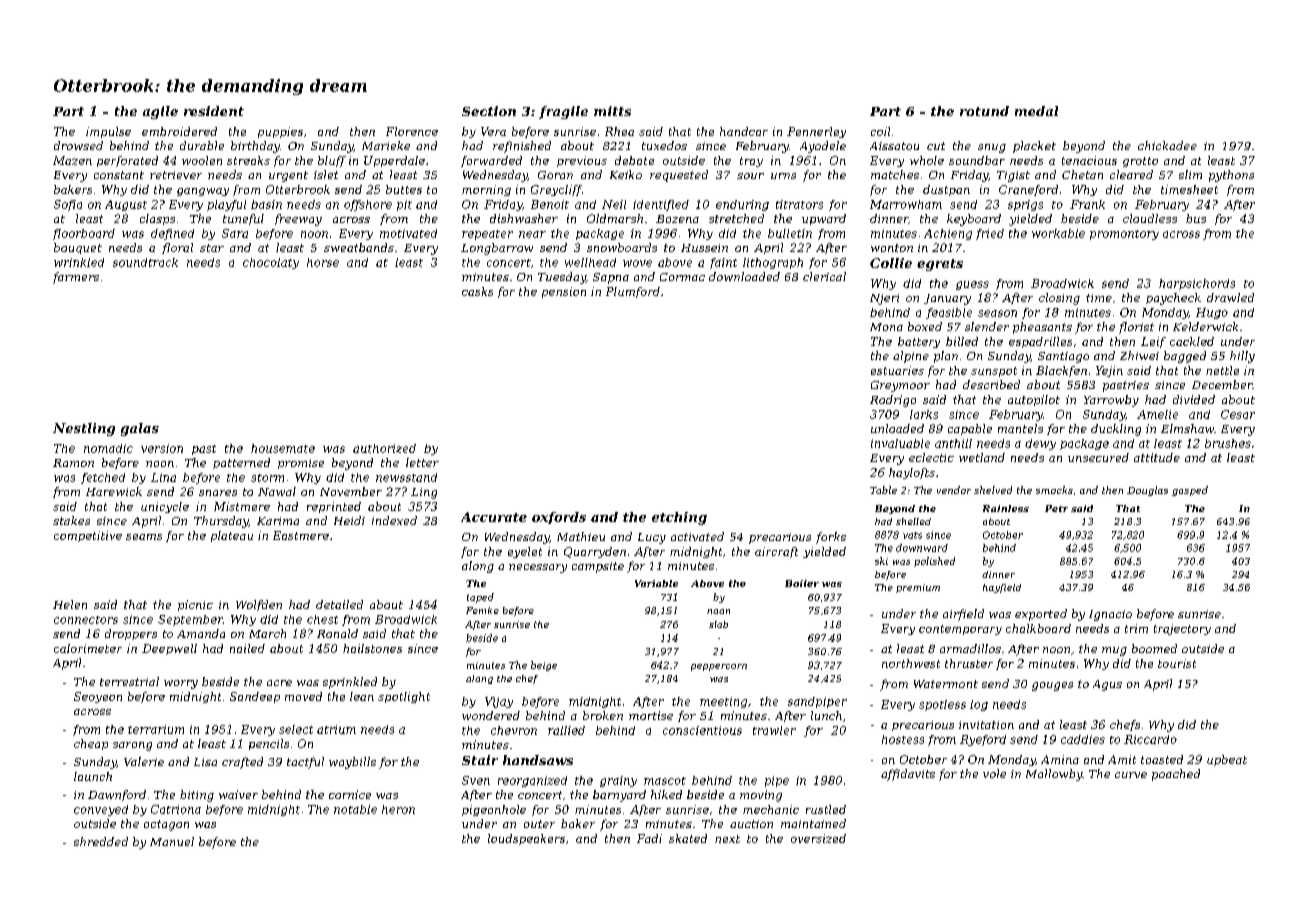  Describe the element at coordinates (1147, 491) in the image. I see `Douglas` at that location.
